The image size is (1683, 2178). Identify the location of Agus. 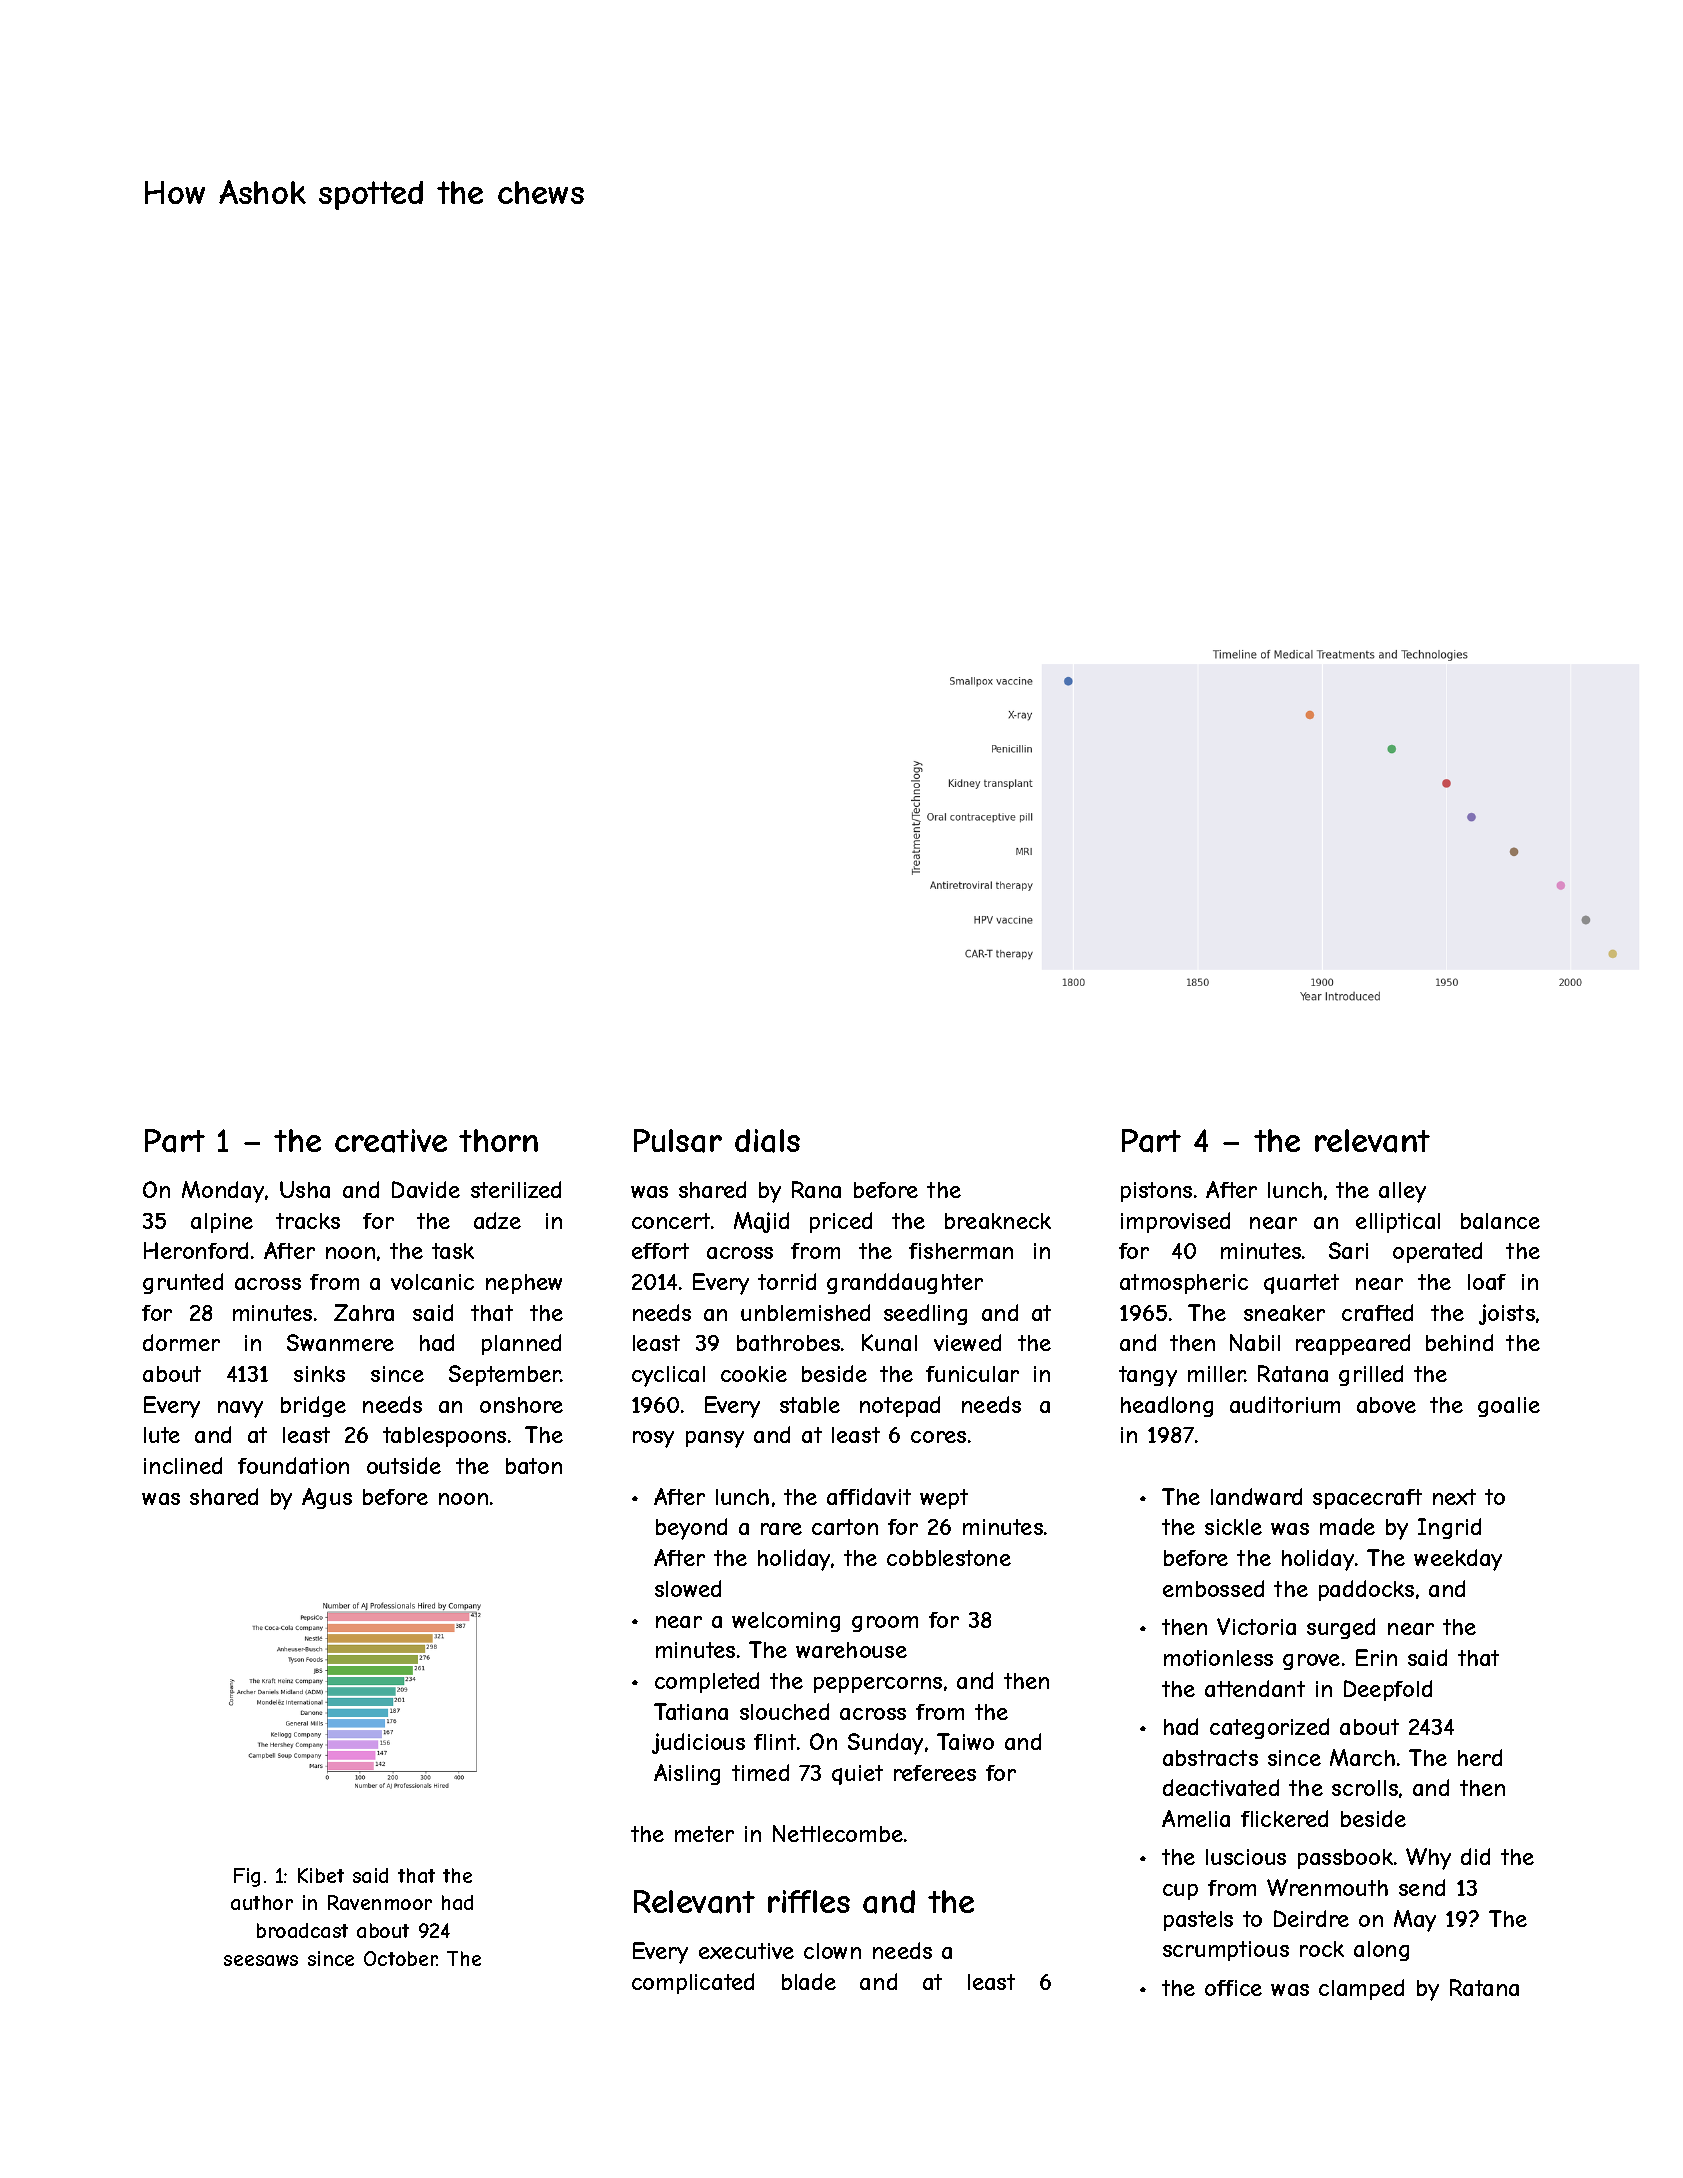
(327, 1498).
